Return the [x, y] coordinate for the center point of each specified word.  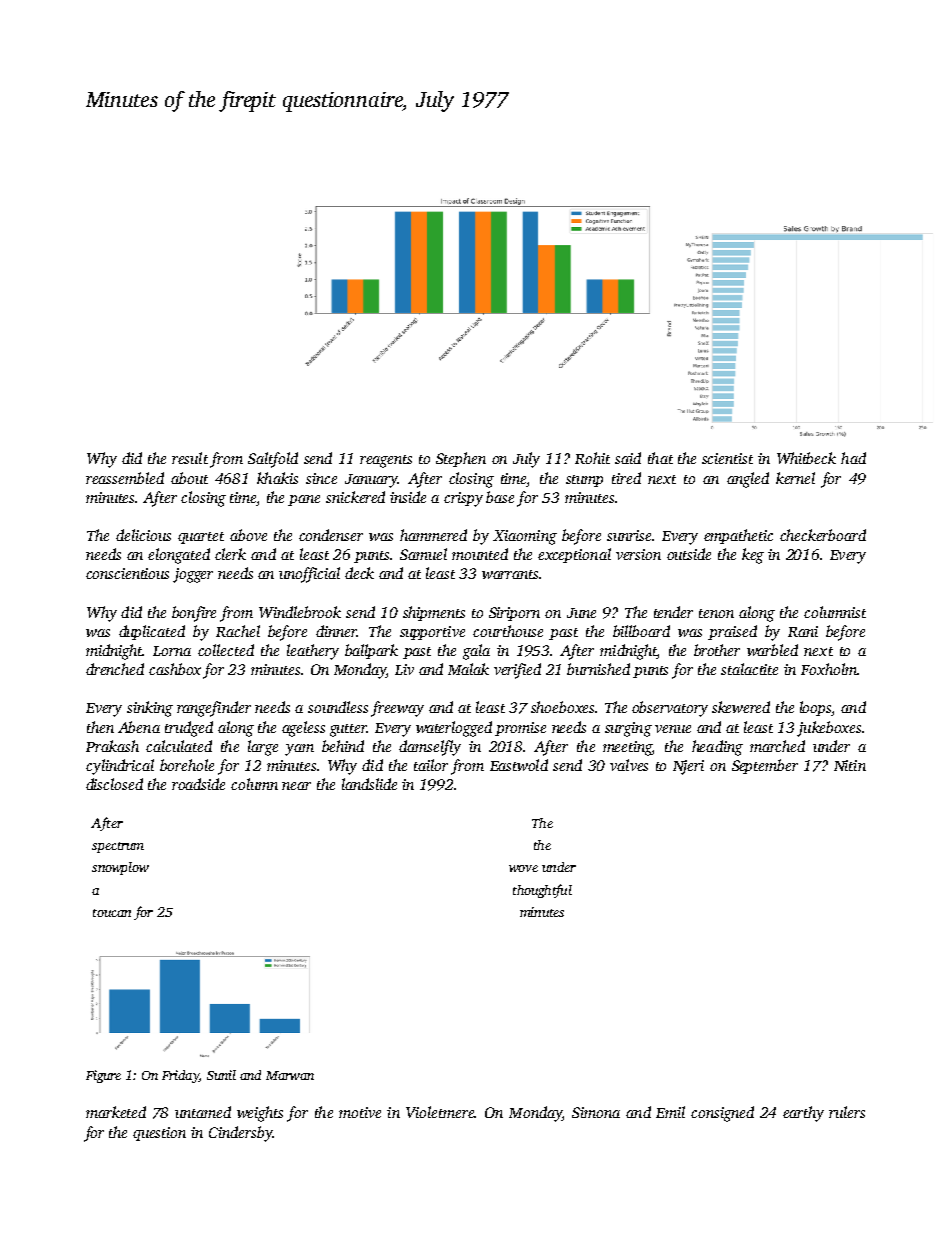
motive [360, 1112]
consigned [722, 1114]
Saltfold [273, 460]
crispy [463, 499]
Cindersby [240, 1134]
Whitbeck [806, 458]
